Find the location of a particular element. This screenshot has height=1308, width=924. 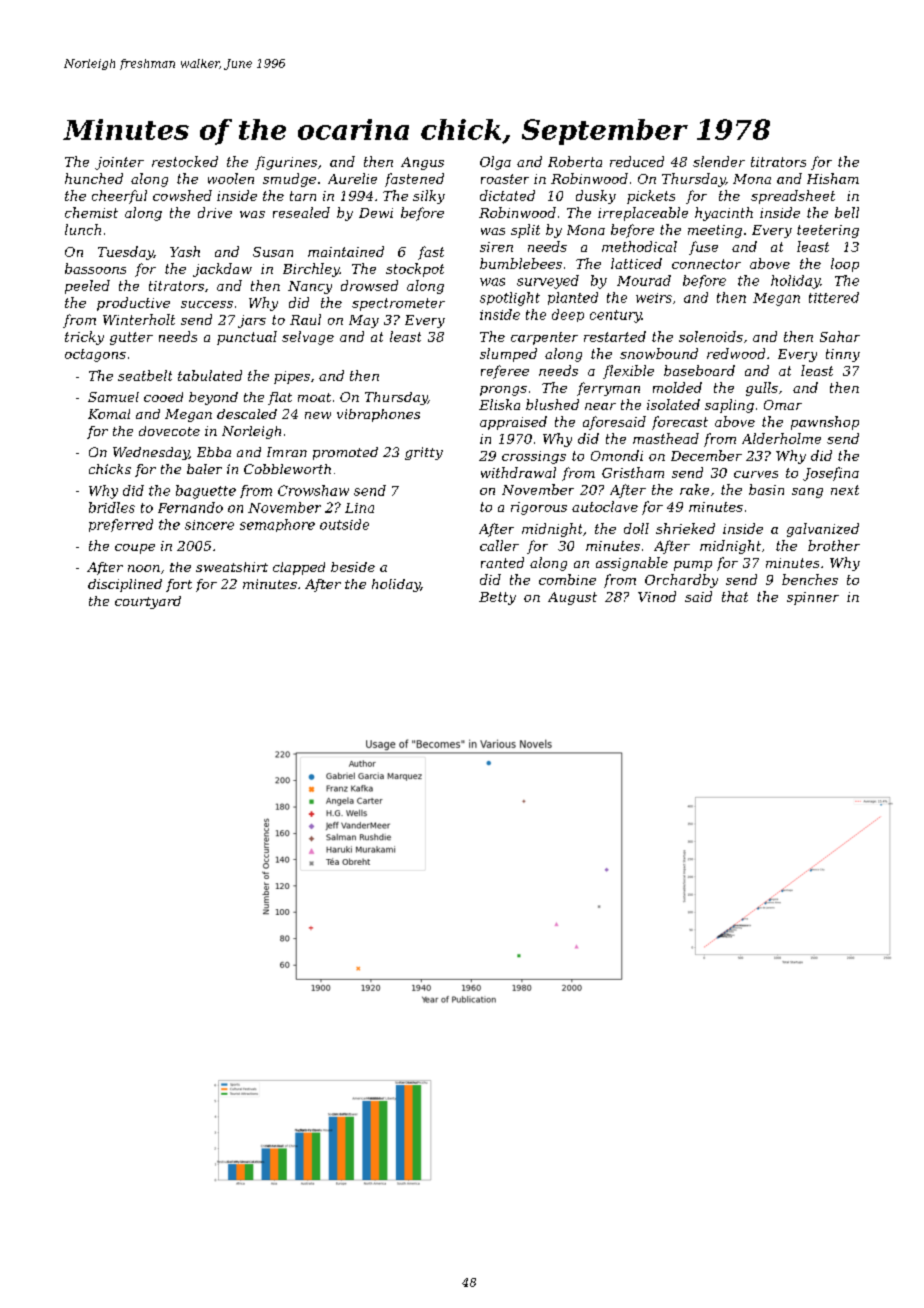

selvage is located at coordinates (308, 338).
